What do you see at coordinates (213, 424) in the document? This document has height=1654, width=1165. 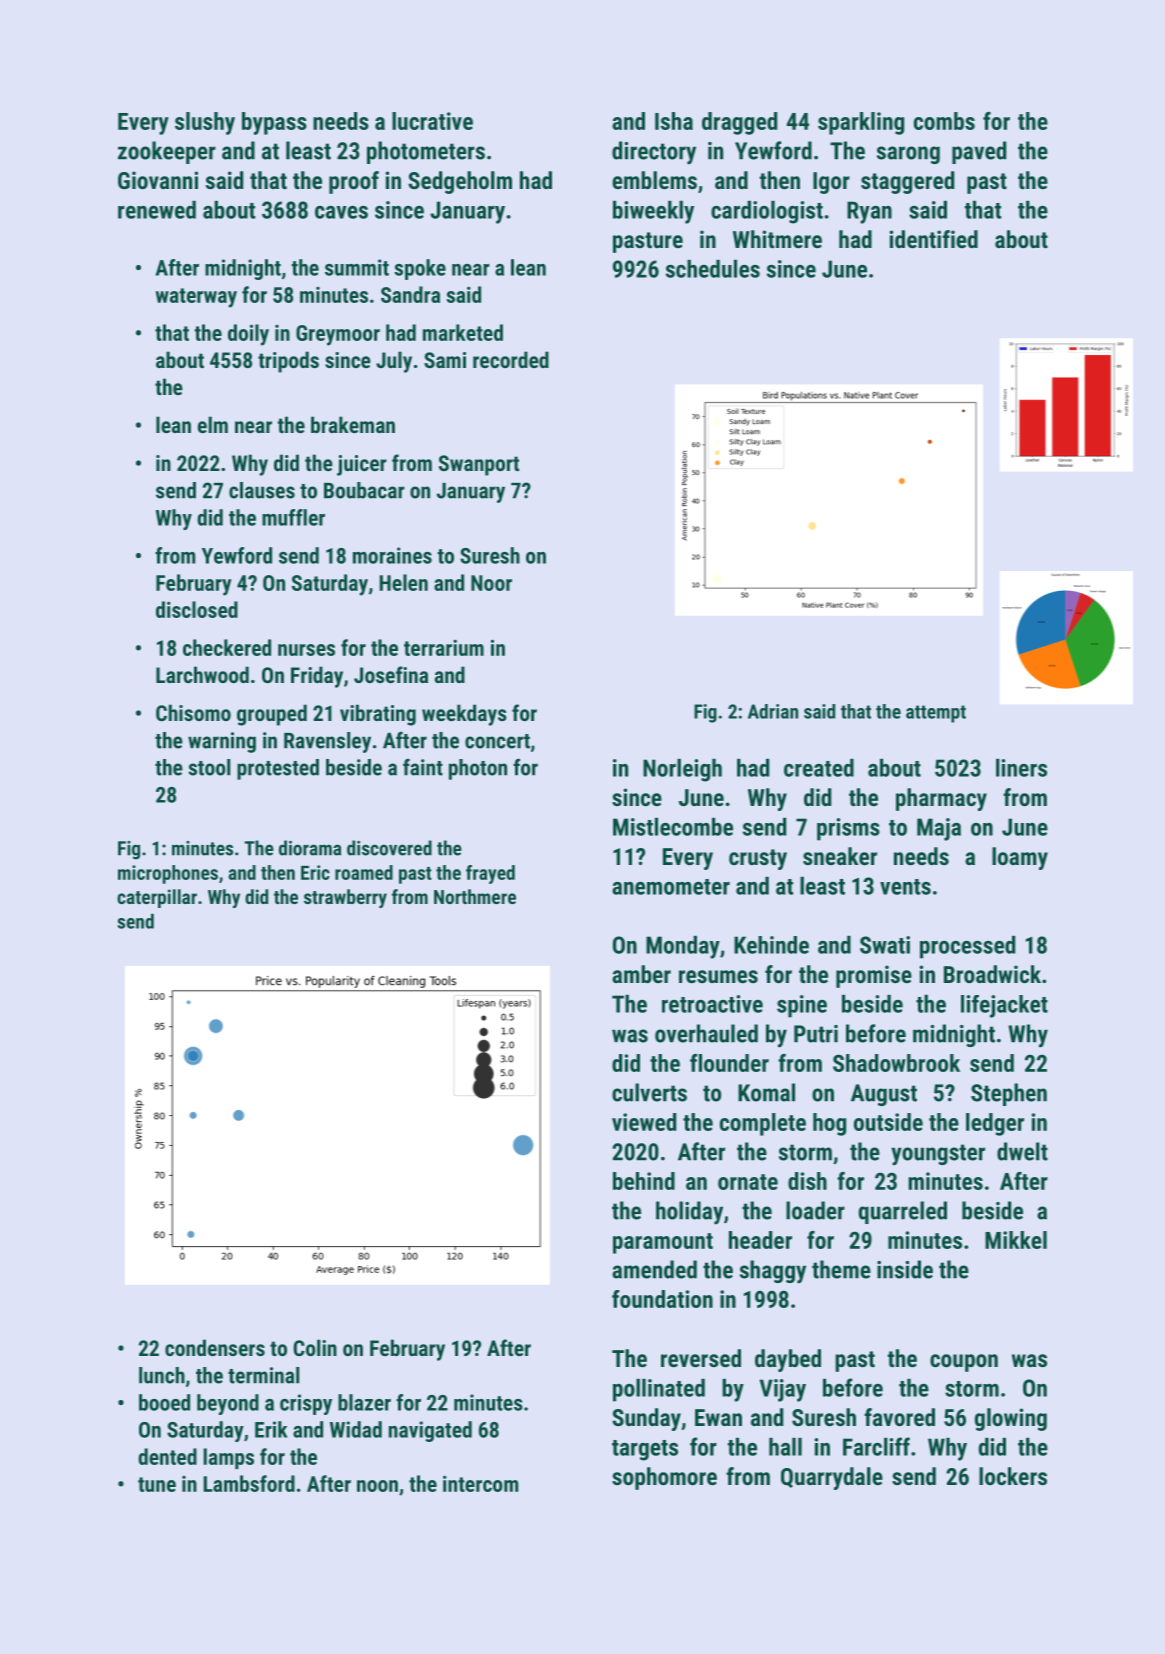 I see `elm` at bounding box center [213, 424].
